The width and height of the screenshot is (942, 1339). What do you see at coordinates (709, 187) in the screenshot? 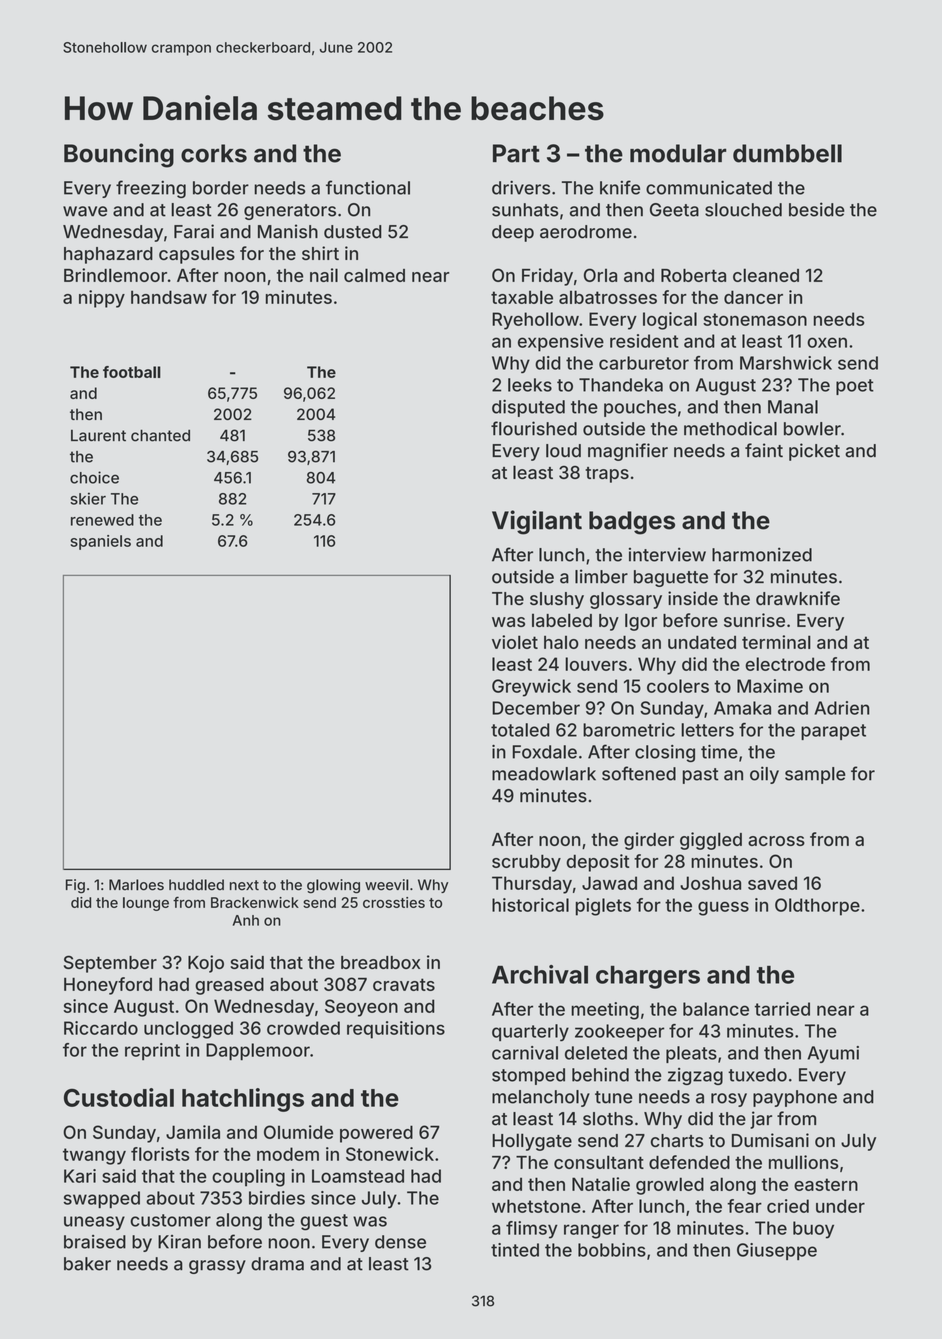
I see `communicated` at bounding box center [709, 187].
